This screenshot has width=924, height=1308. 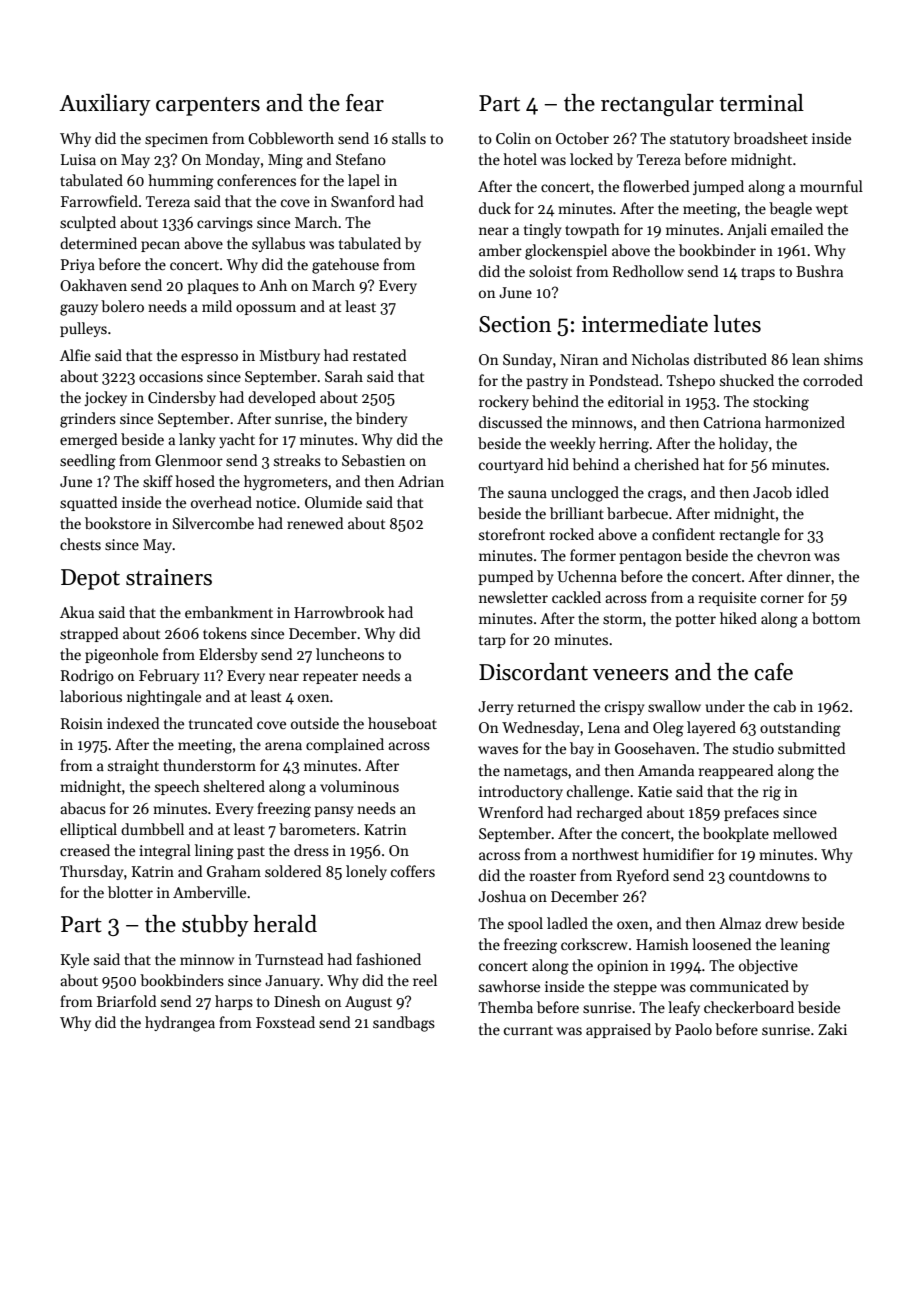 What do you see at coordinates (404, 1024) in the screenshot?
I see `sandbags` at bounding box center [404, 1024].
